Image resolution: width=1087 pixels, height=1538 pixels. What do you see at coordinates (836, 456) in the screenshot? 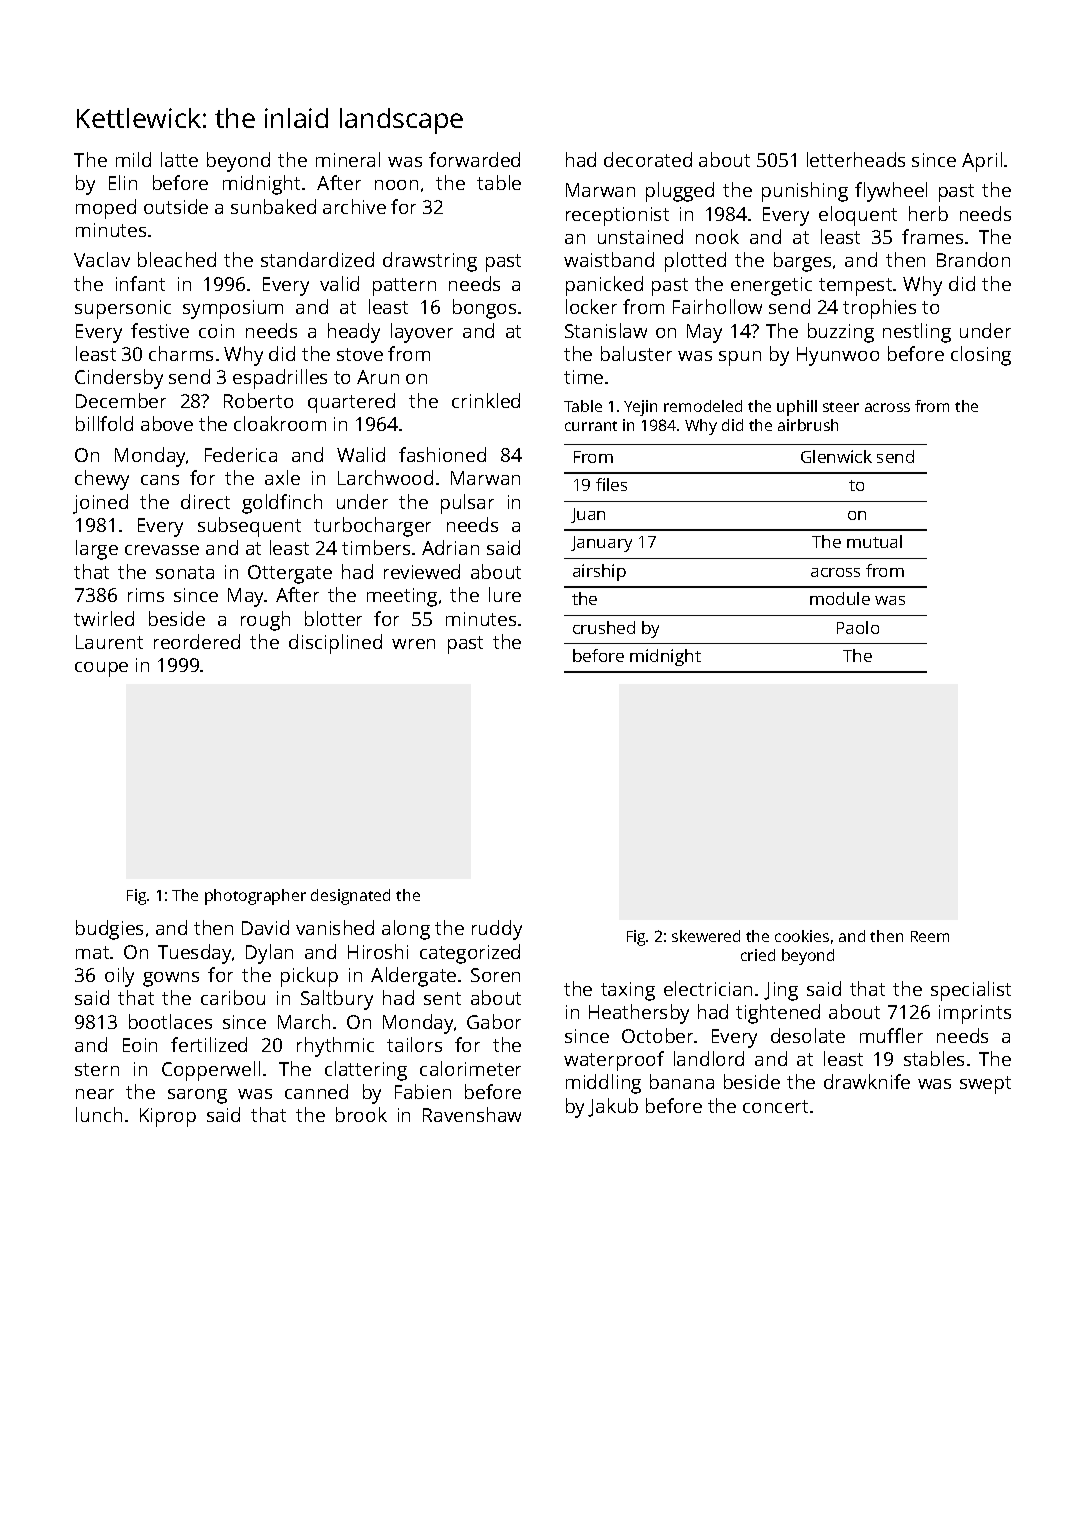
I see `Glenwick` at bounding box center [836, 456].
